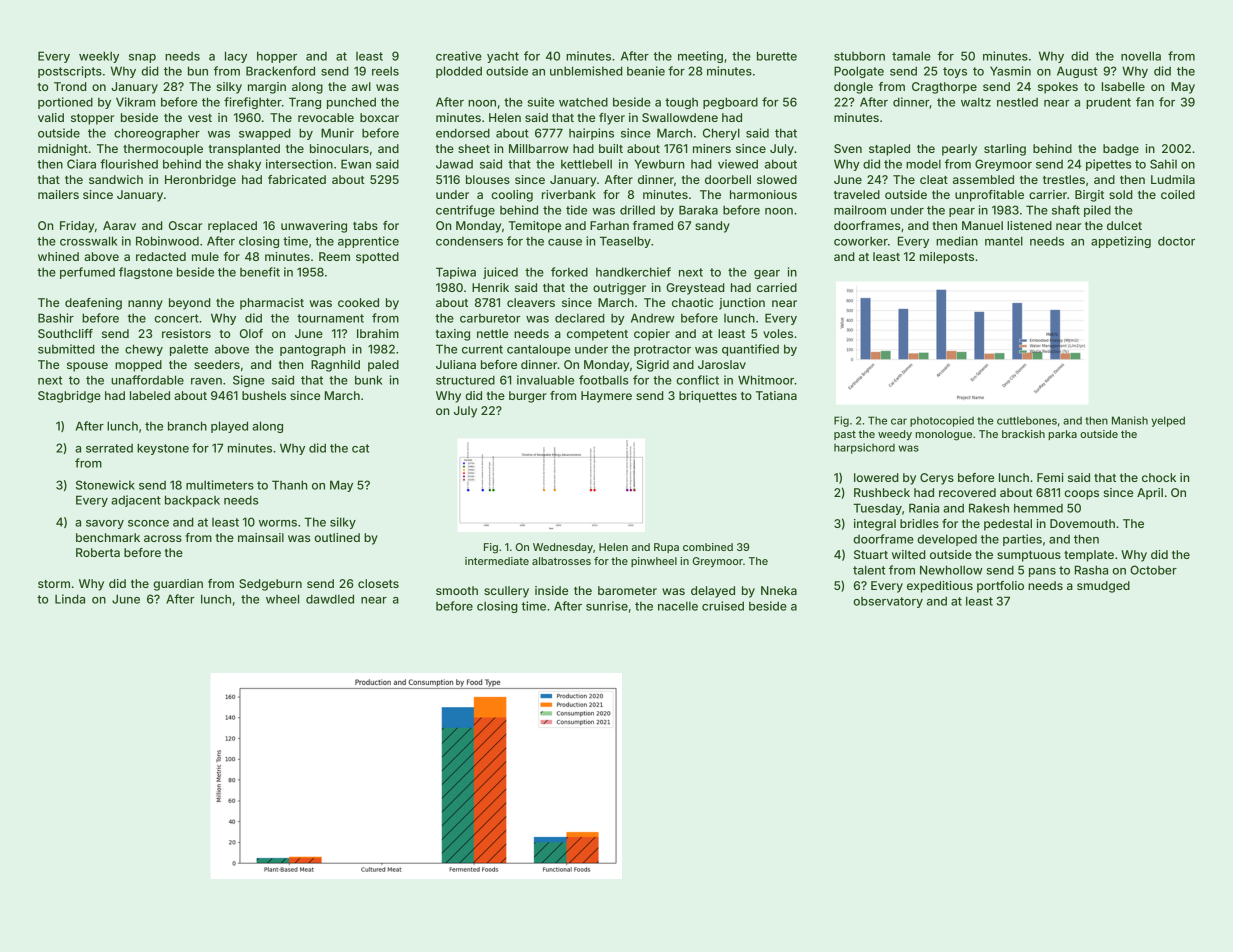 Image resolution: width=1233 pixels, height=952 pixels. I want to click on Stonewick, so click(105, 485).
